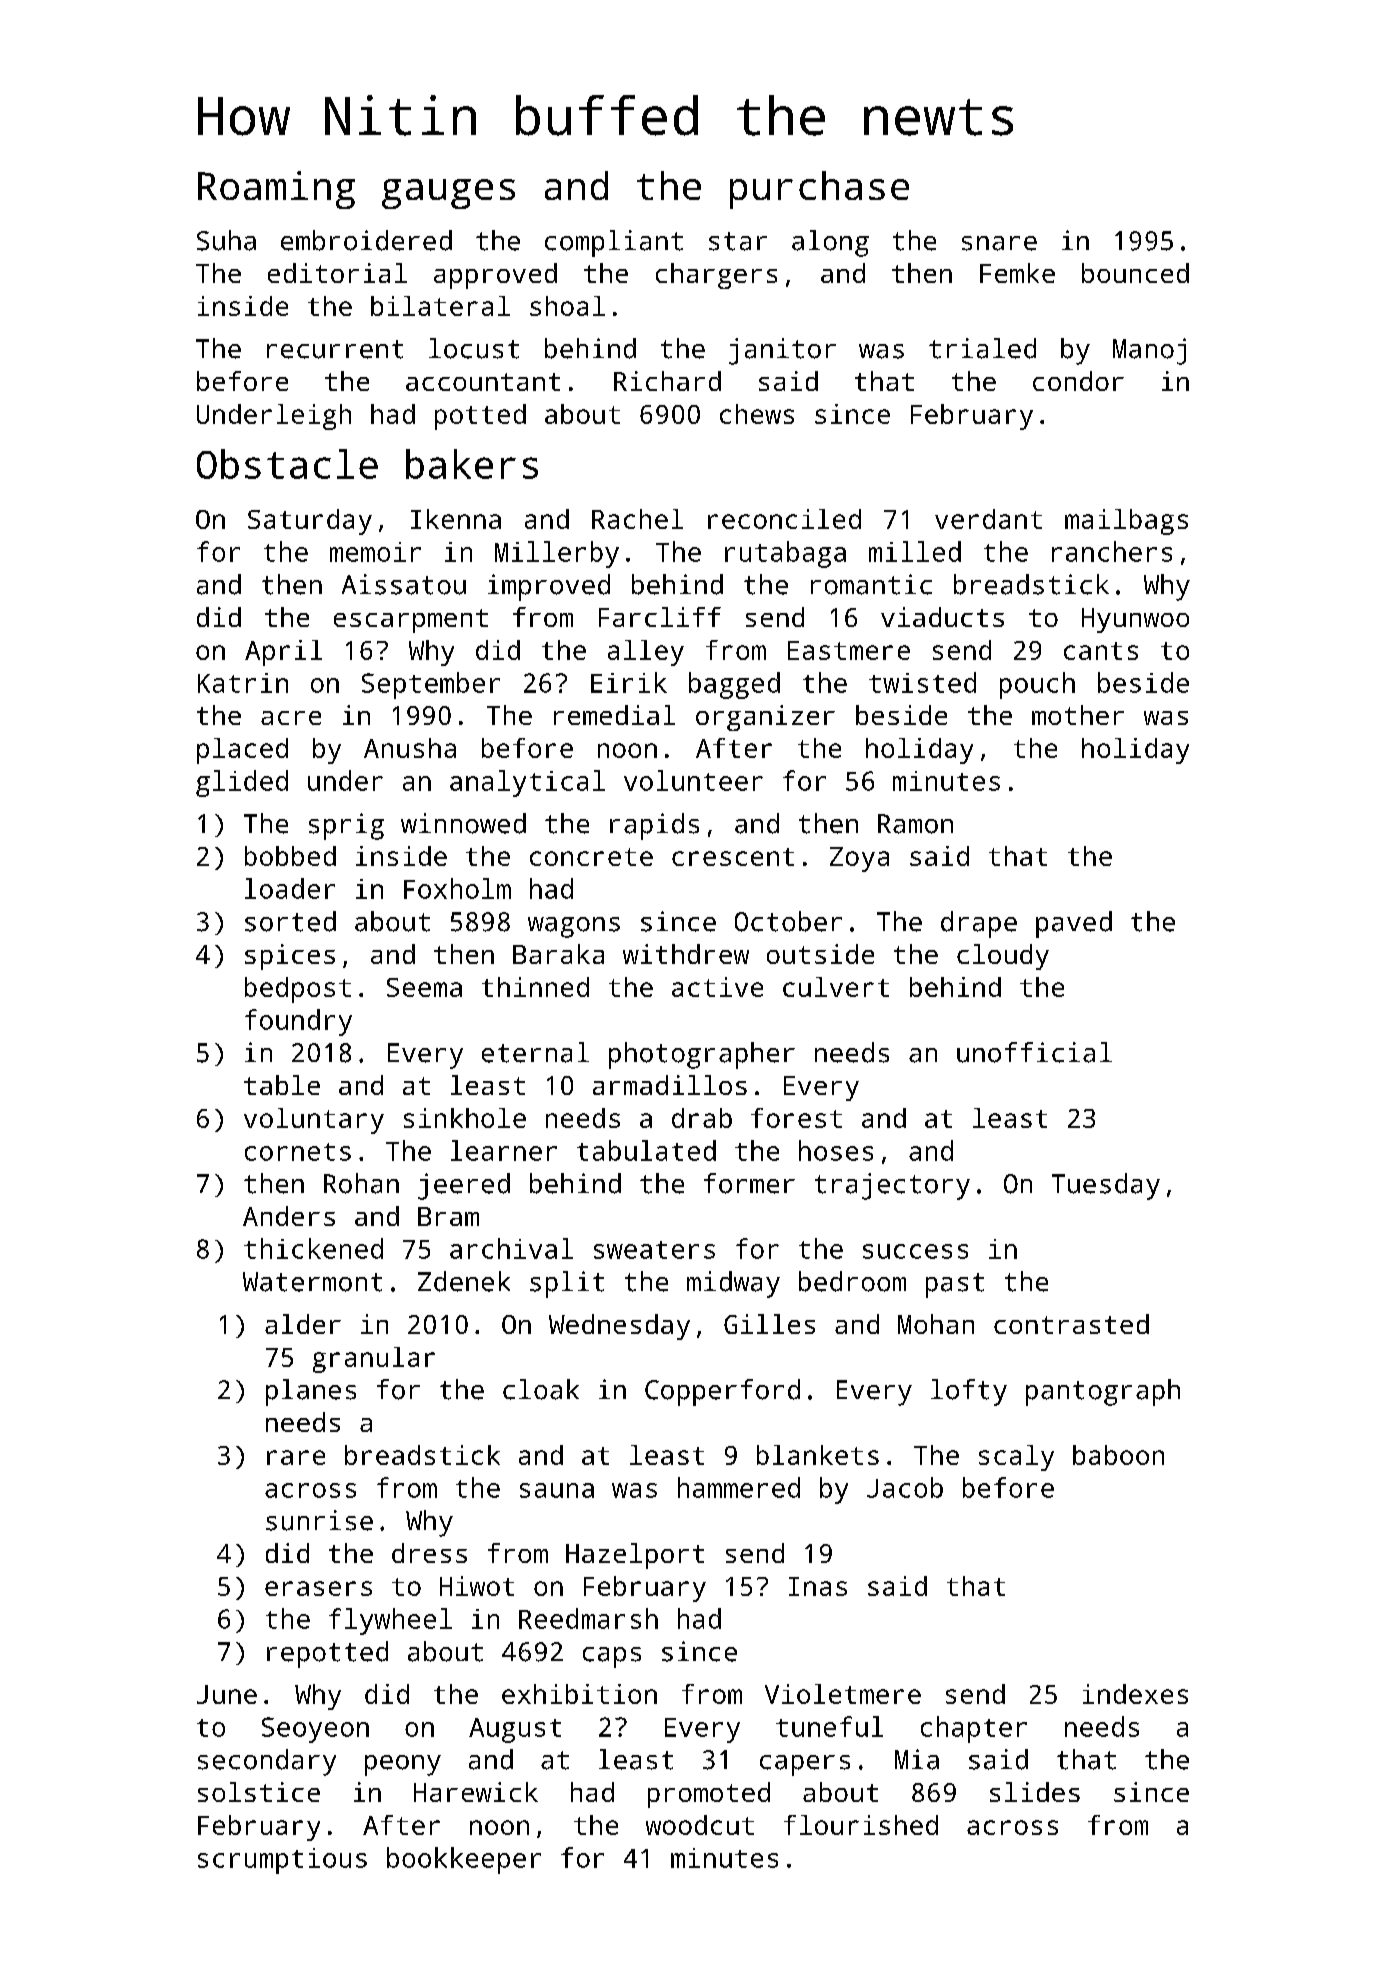 The height and width of the page is (1969, 1386). Describe the element at coordinates (1037, 685) in the page. I see `pouch` at that location.
